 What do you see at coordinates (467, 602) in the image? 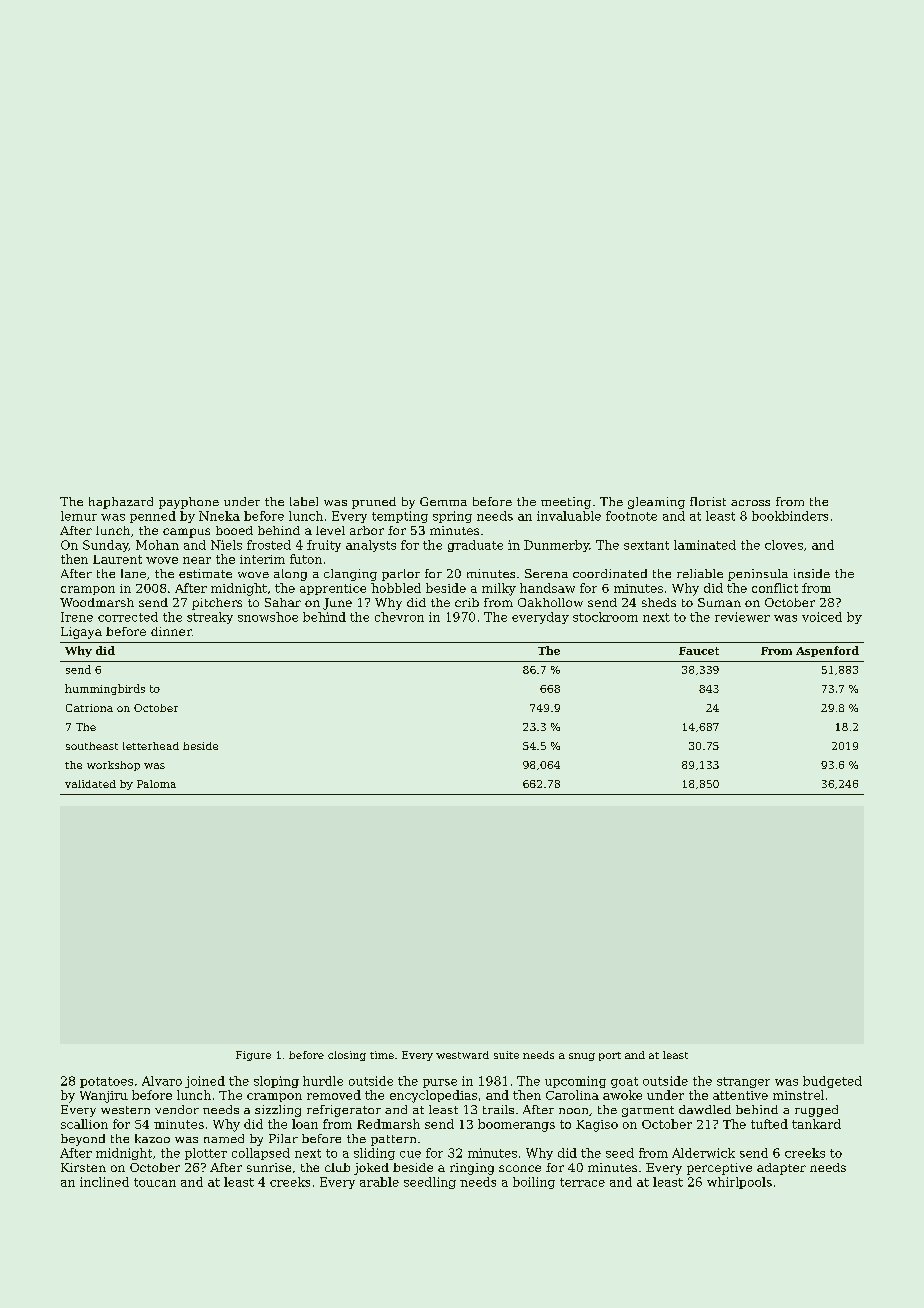
I see `crib` at bounding box center [467, 602].
